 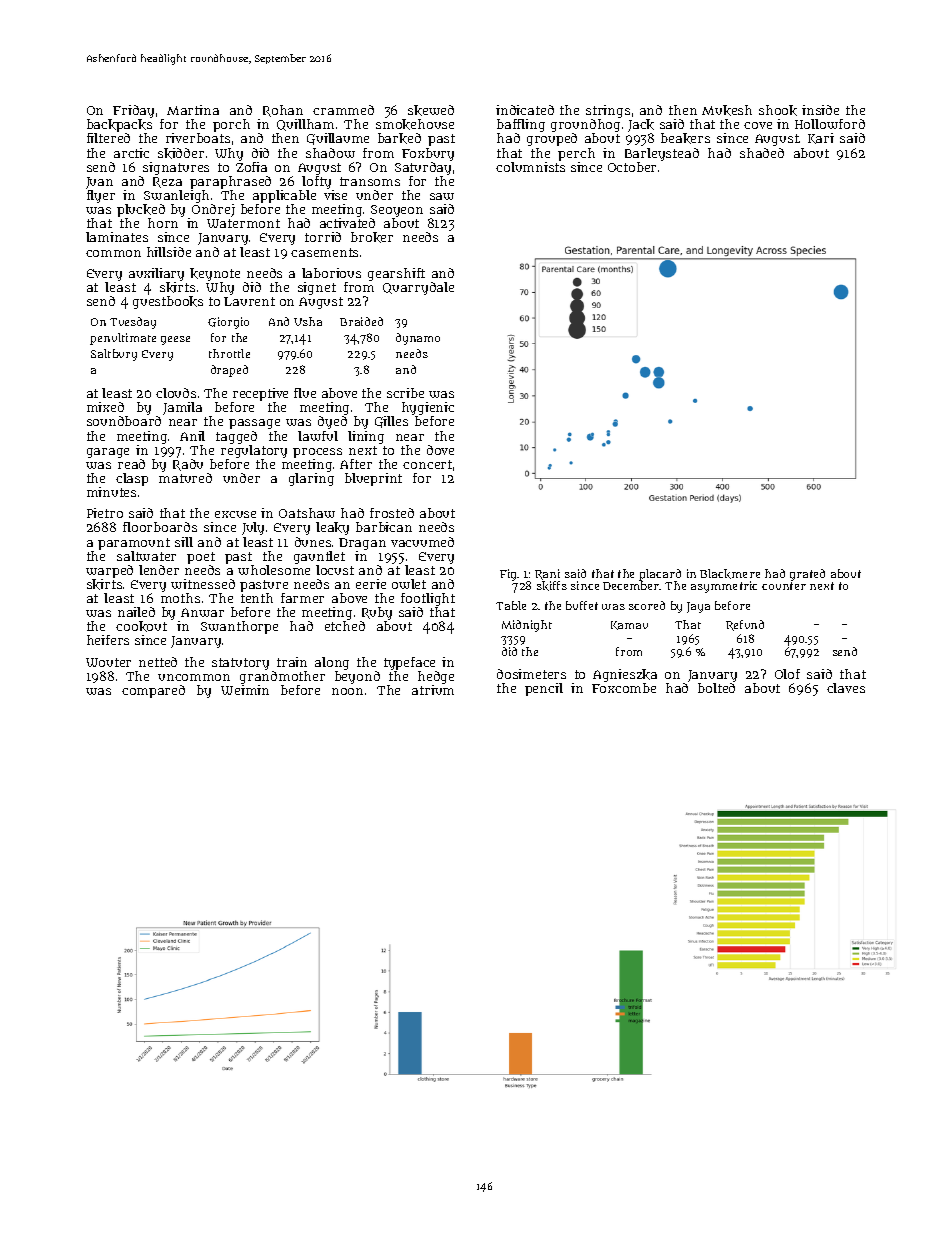 What do you see at coordinates (123, 339) in the document?
I see `penultimate` at bounding box center [123, 339].
